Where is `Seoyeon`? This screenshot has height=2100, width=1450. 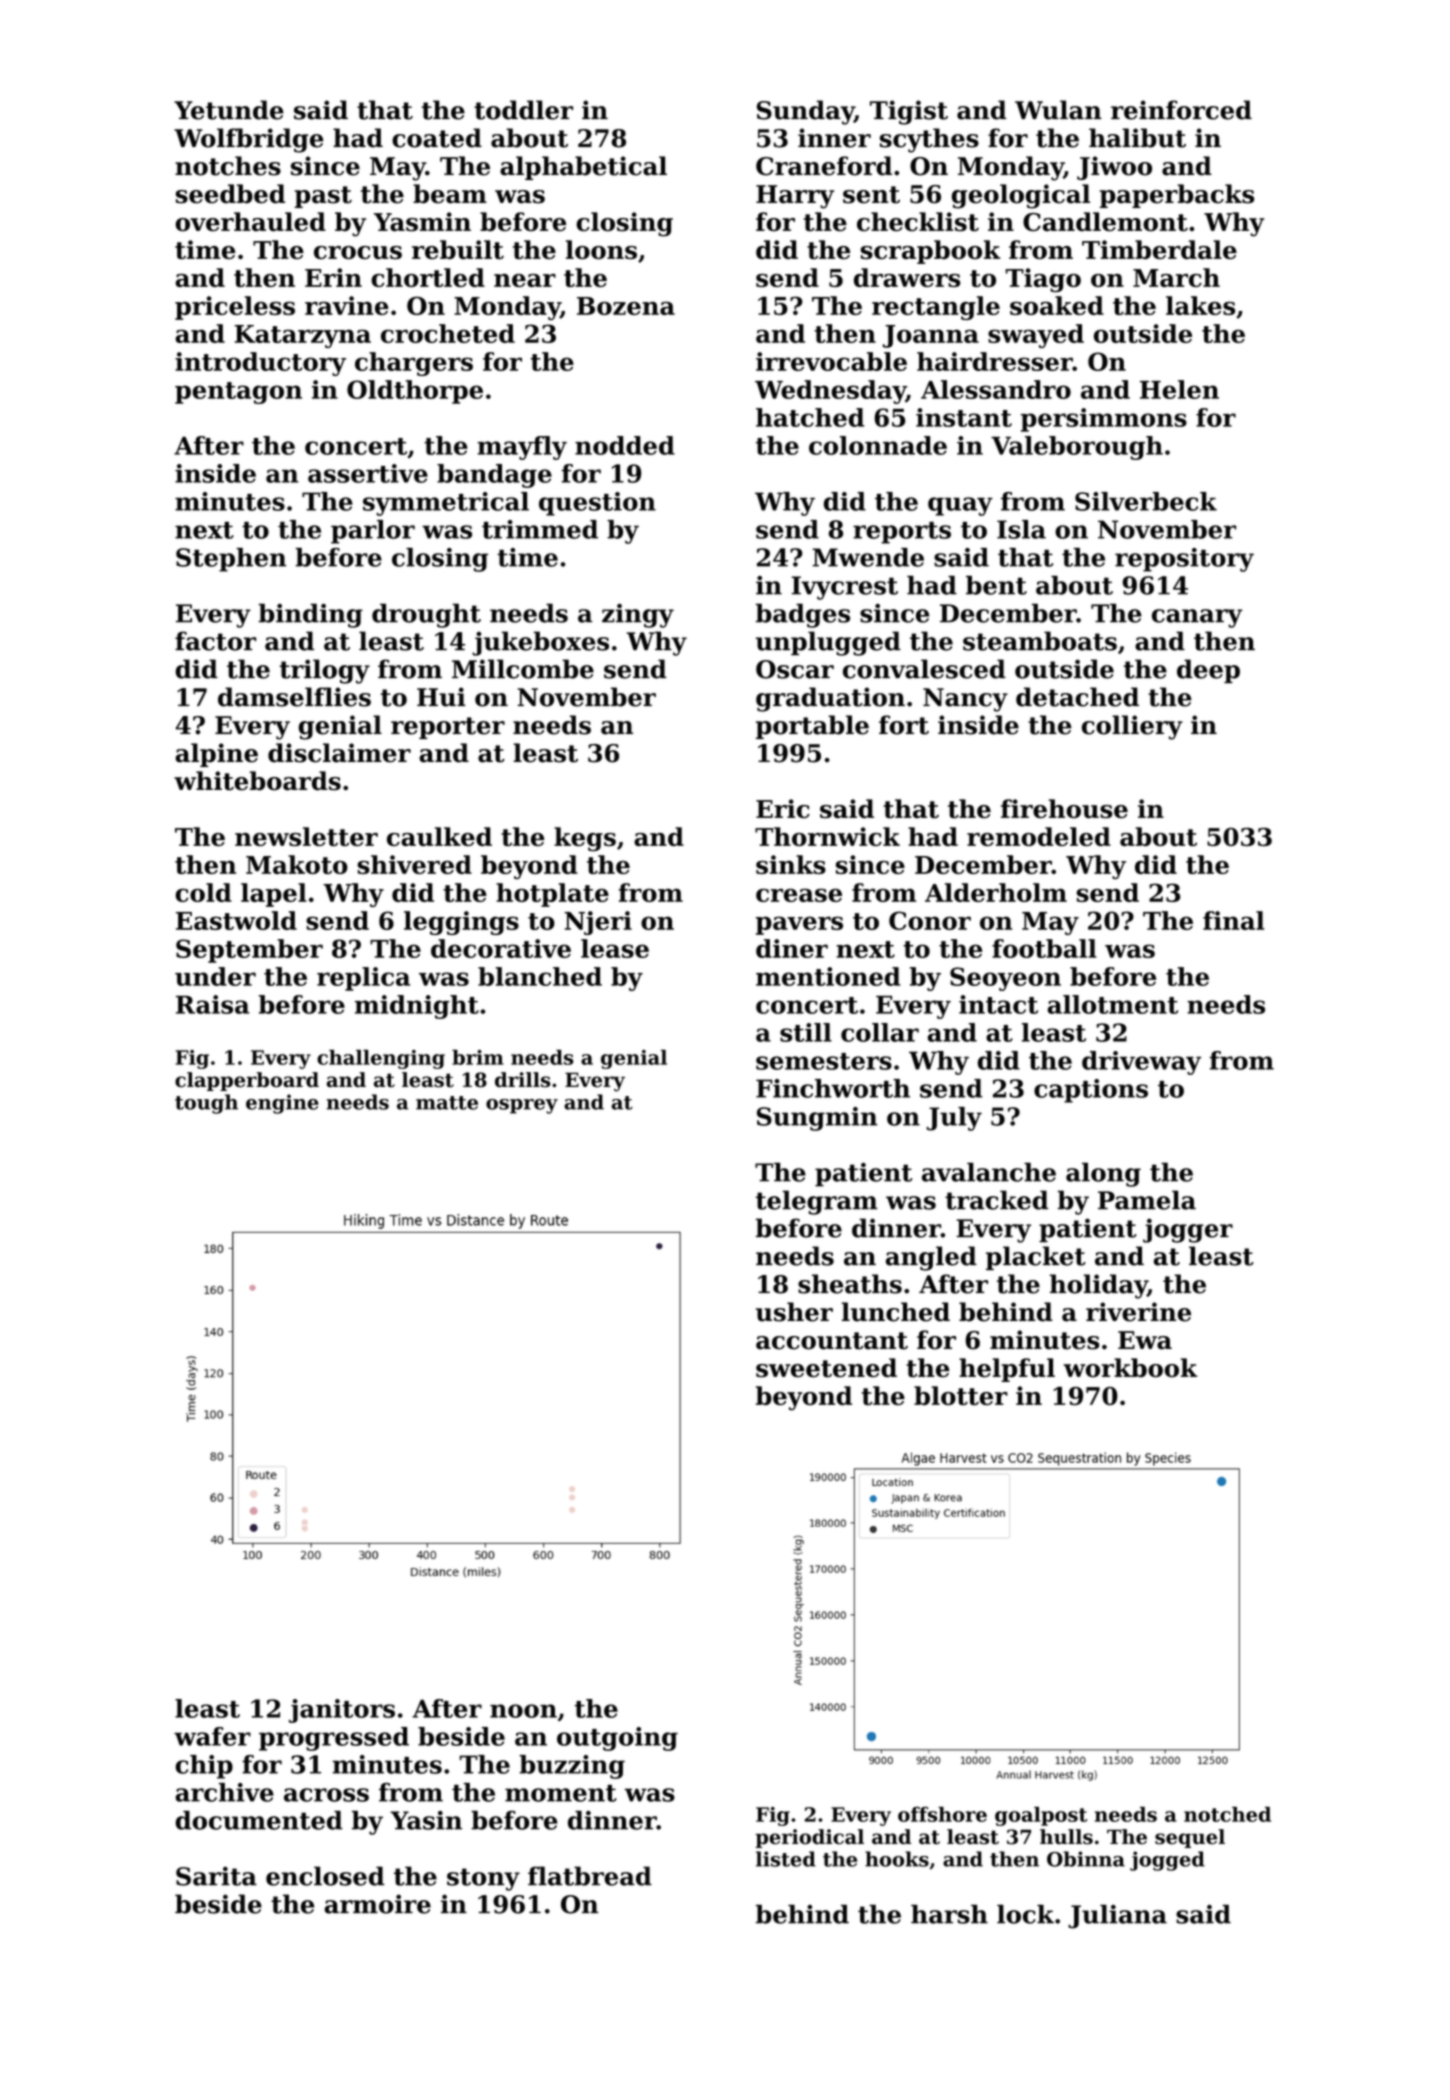
Seoyeon is located at coordinates (1005, 979).
